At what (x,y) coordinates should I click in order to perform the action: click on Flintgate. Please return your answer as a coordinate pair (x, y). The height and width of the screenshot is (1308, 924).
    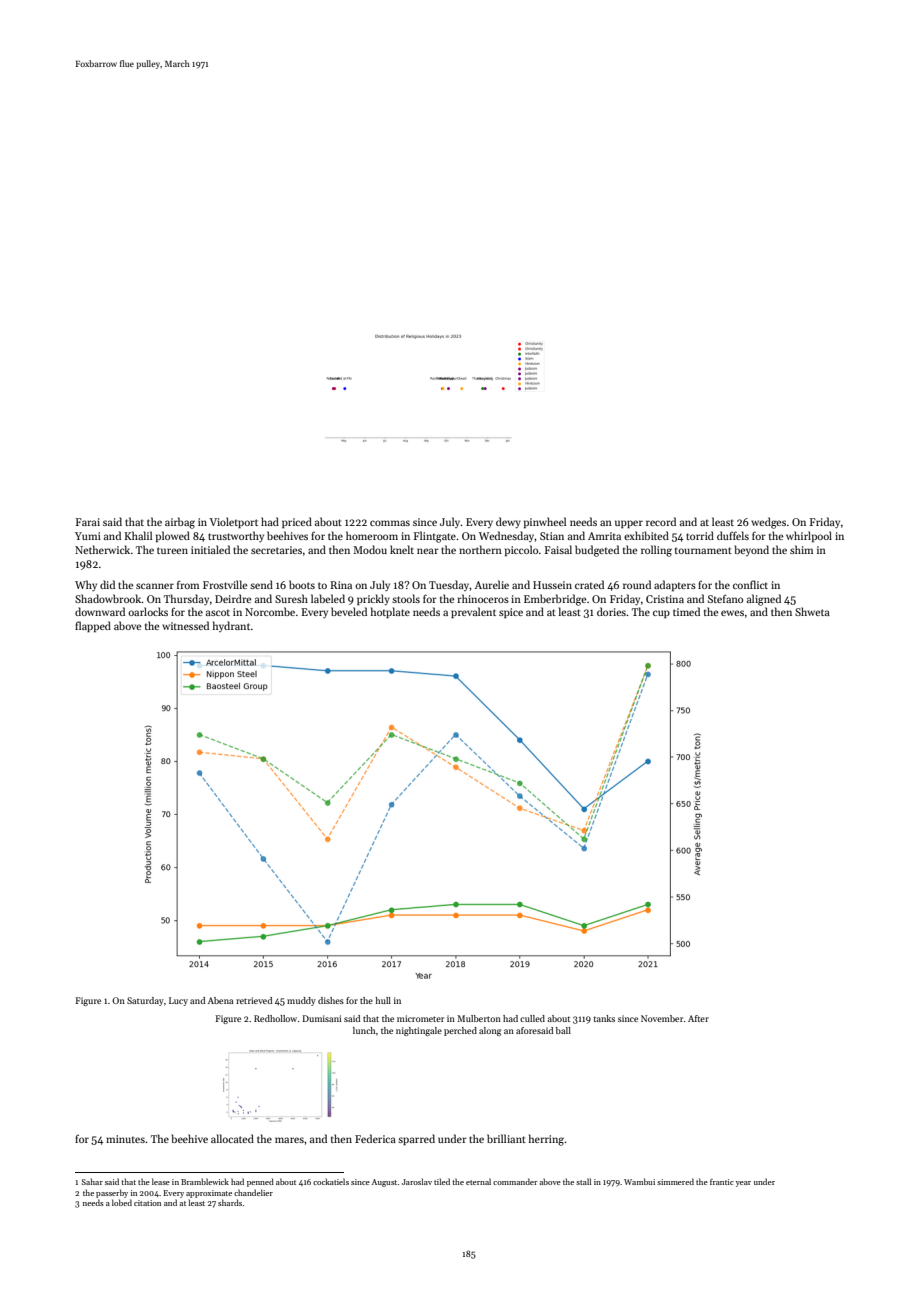
    Looking at the image, I should click on (435, 537).
